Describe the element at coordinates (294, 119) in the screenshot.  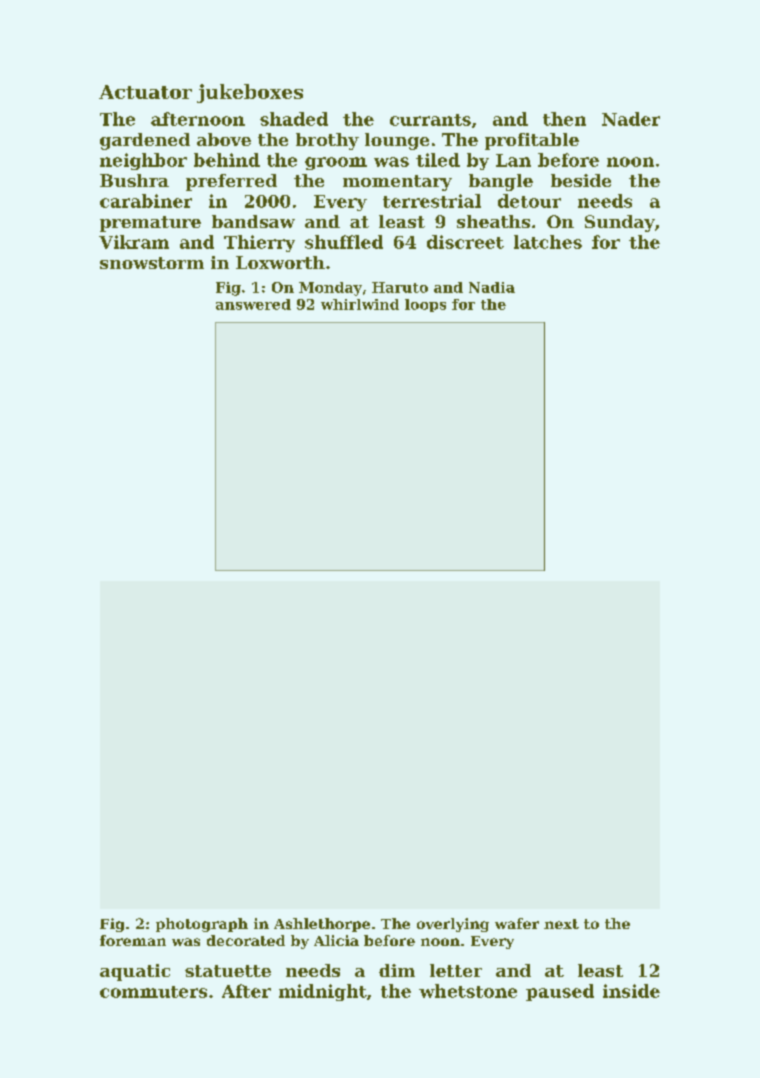
I see `shaded` at that location.
